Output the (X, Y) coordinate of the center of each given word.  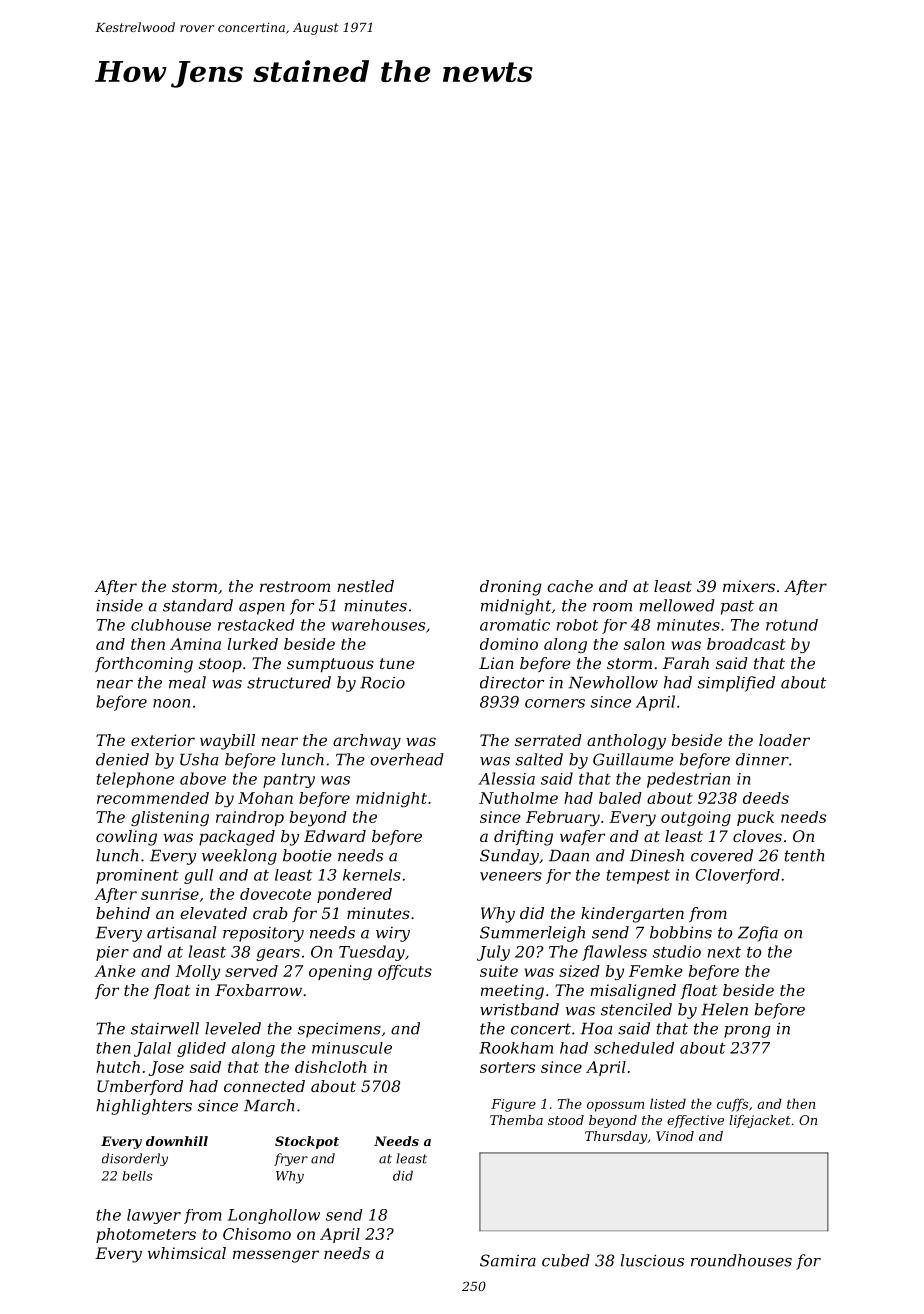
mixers (749, 586)
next (724, 952)
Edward (335, 836)
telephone (135, 780)
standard (198, 605)
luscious (652, 1260)
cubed (566, 1260)
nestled (365, 586)
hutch (118, 1067)
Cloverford (738, 876)
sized (579, 971)
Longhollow (274, 1216)
